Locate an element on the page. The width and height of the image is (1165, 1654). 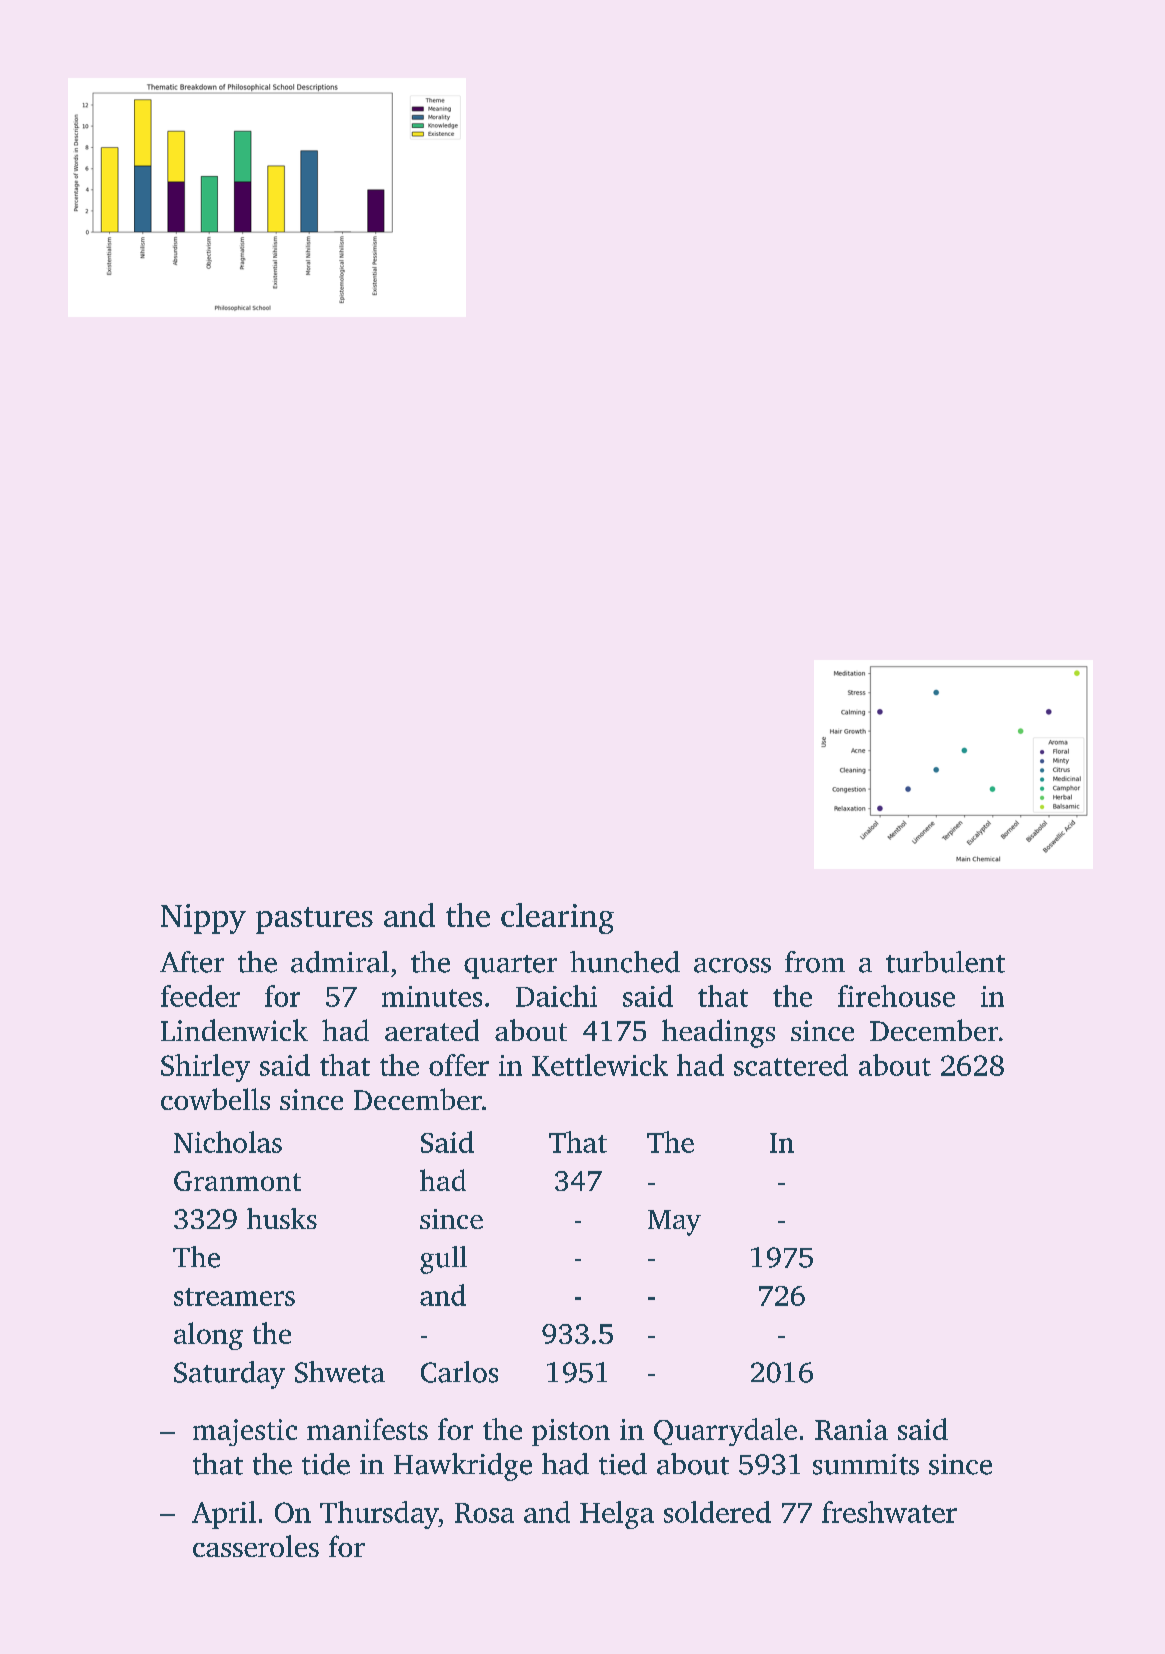
firehouse is located at coordinates (896, 996).
